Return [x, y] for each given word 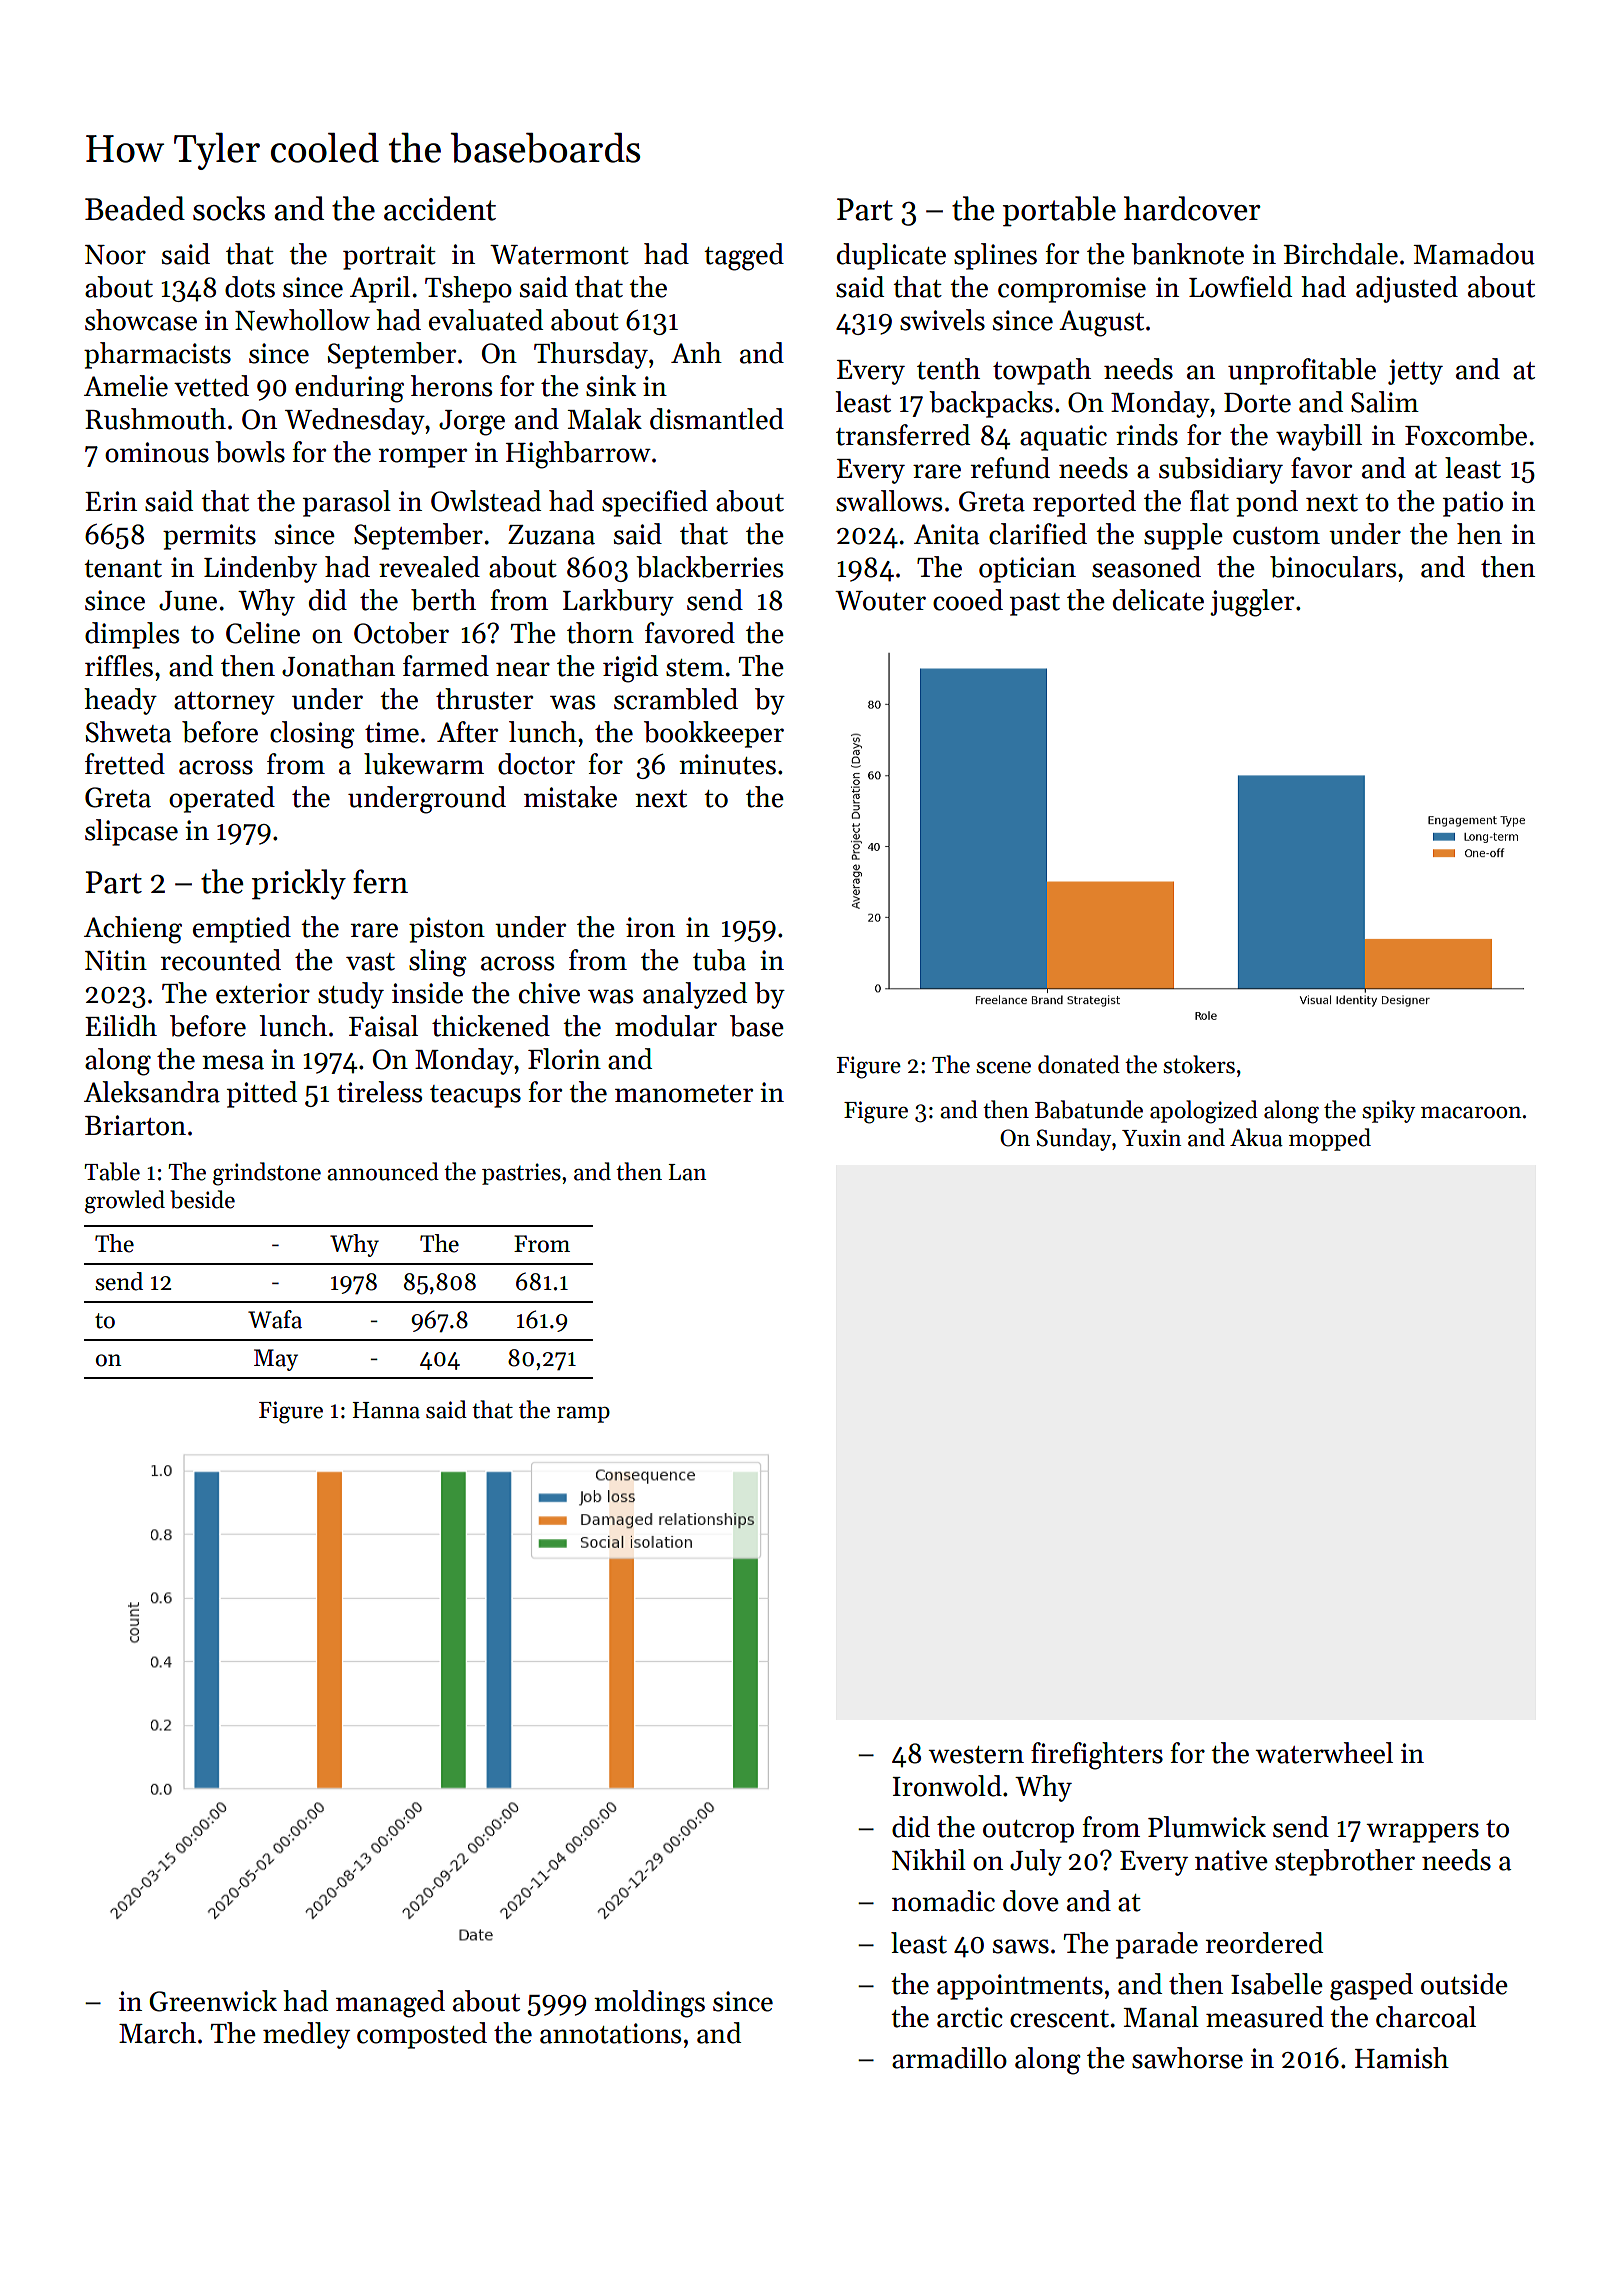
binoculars [1333, 567]
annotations [610, 2033]
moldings [649, 2004]
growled [125, 1202]
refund [1010, 468]
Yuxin [1151, 1138]
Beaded [135, 208]
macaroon [1471, 1112]
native [1231, 1860]
